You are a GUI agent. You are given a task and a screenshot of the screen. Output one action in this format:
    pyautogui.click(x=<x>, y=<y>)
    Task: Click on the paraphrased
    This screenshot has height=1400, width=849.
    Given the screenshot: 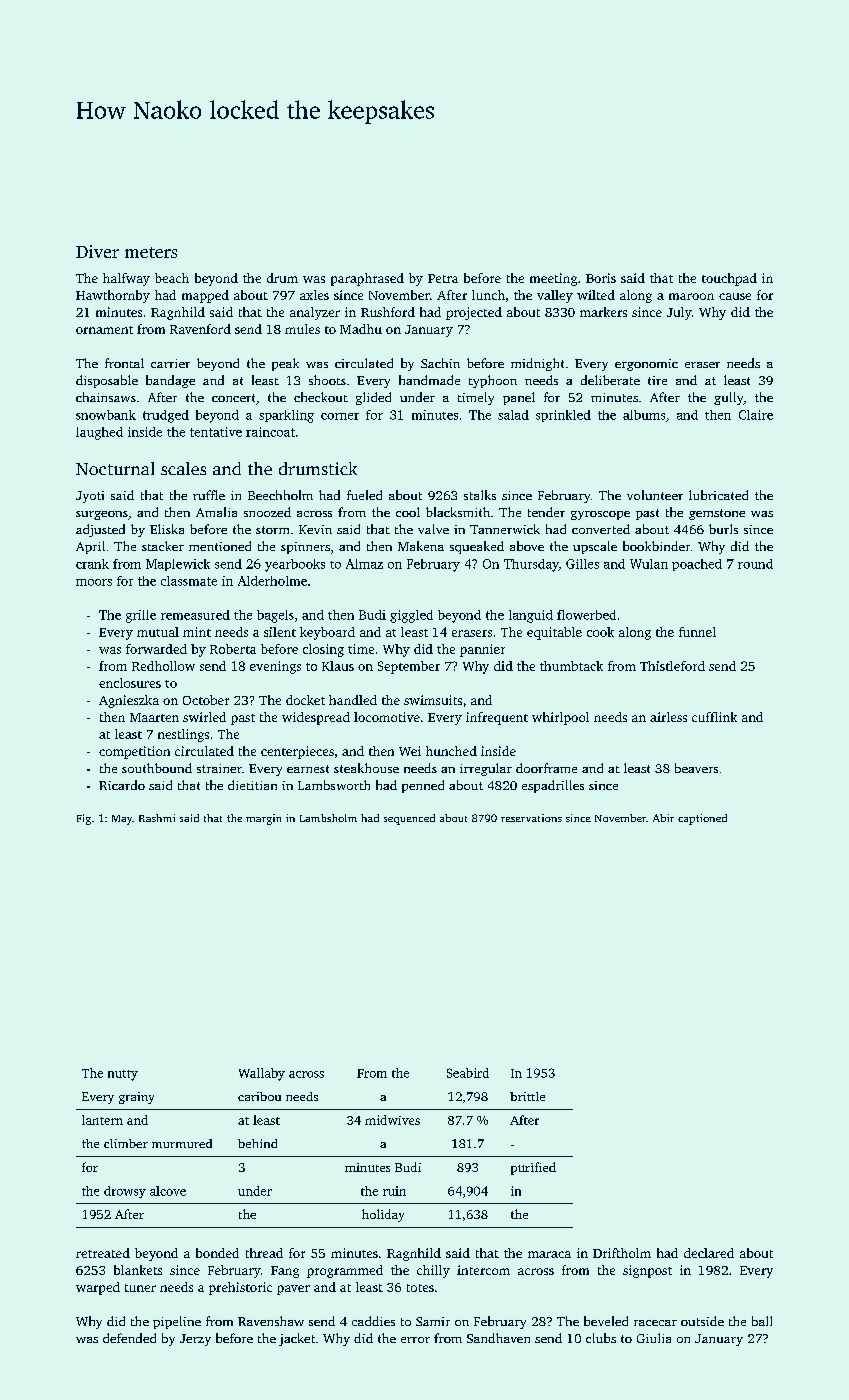 What is the action you would take?
    pyautogui.click(x=367, y=279)
